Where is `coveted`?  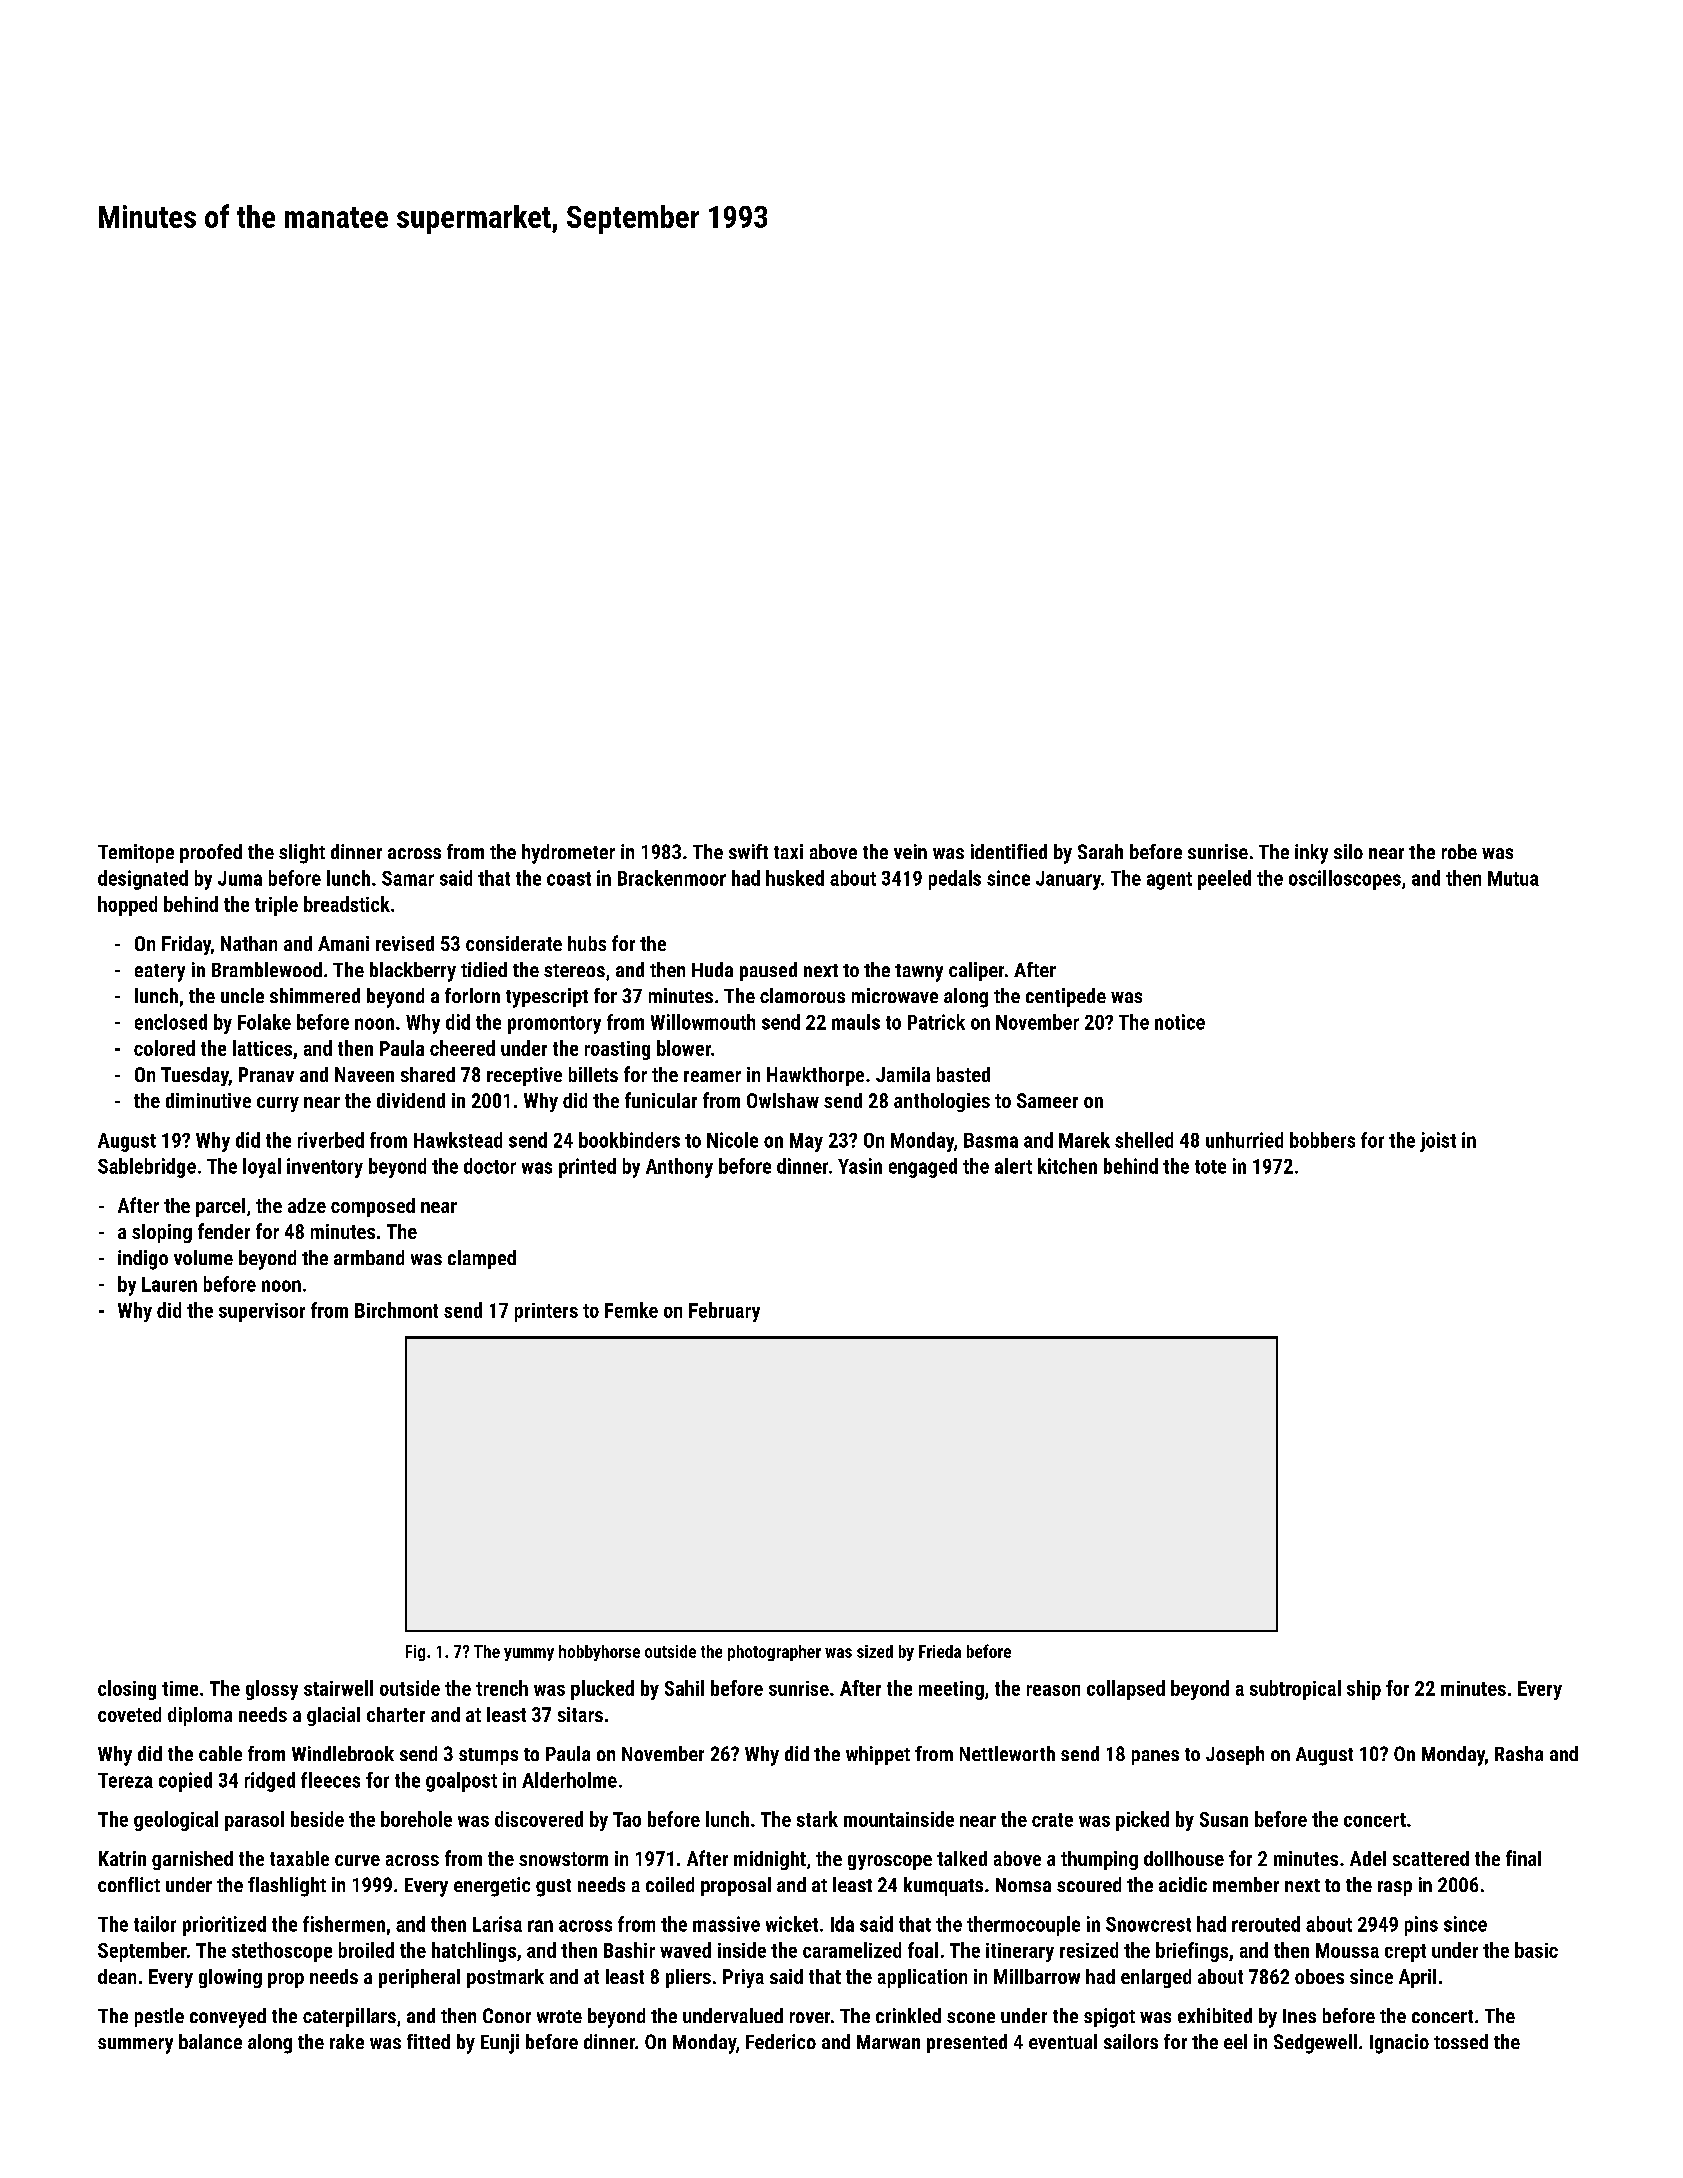 coveted is located at coordinates (129, 1714).
